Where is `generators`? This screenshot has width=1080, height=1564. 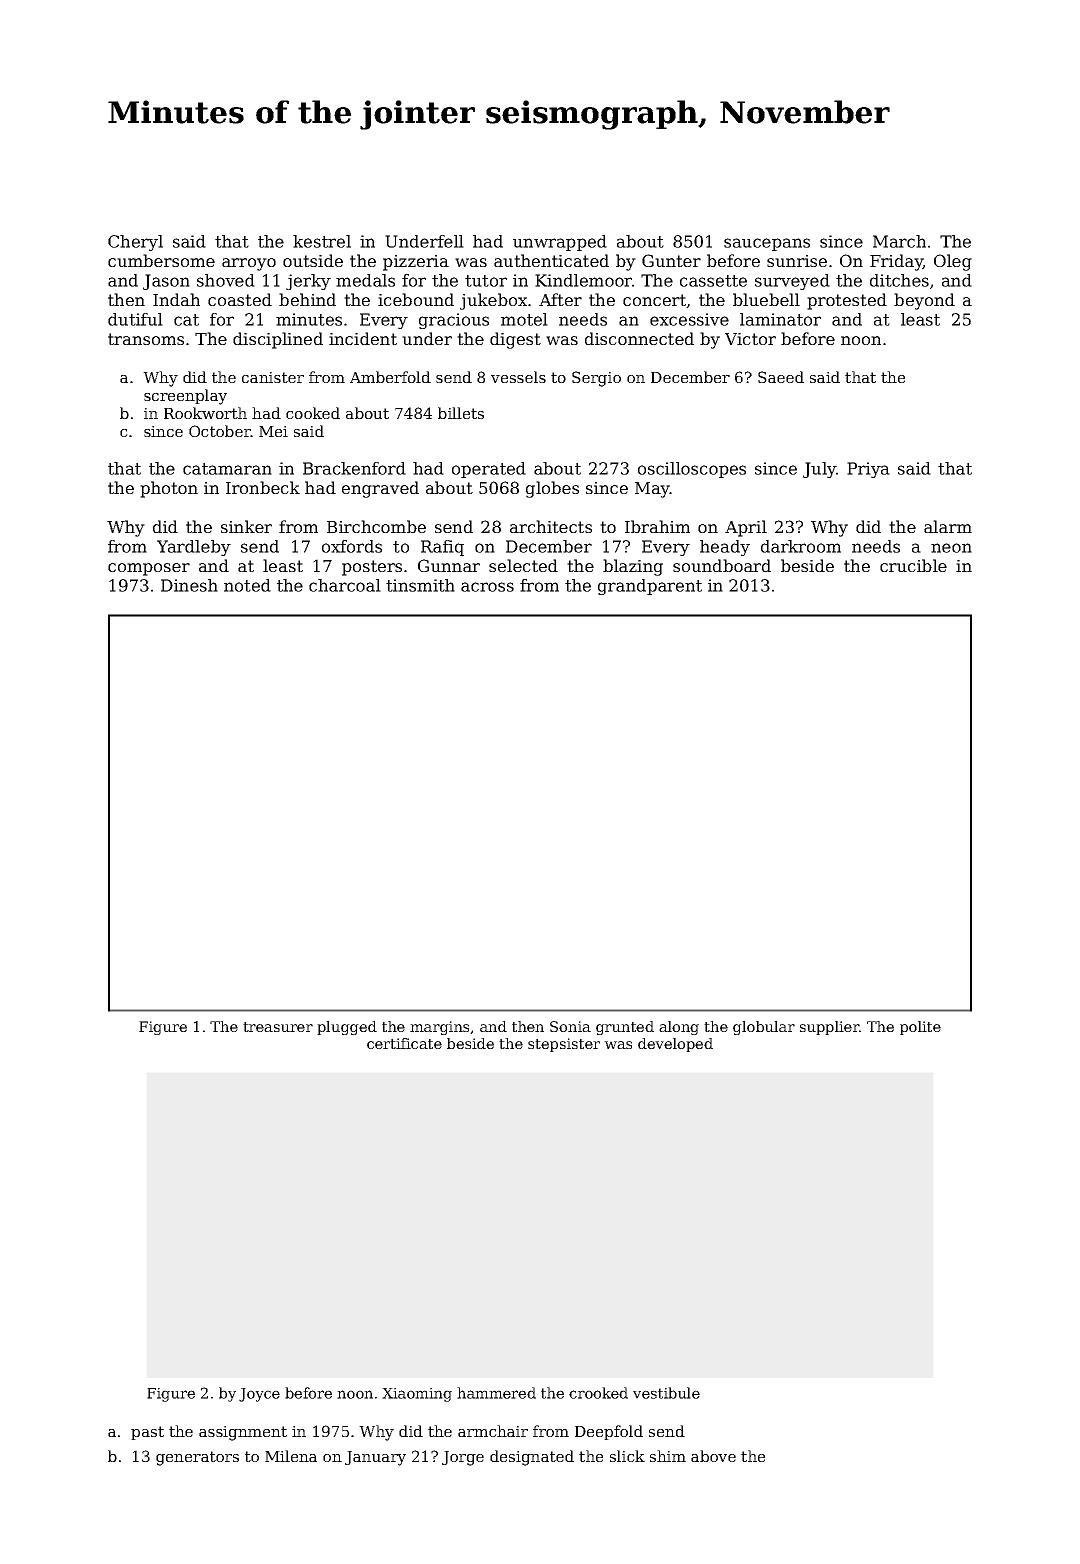
generators is located at coordinates (197, 1458).
